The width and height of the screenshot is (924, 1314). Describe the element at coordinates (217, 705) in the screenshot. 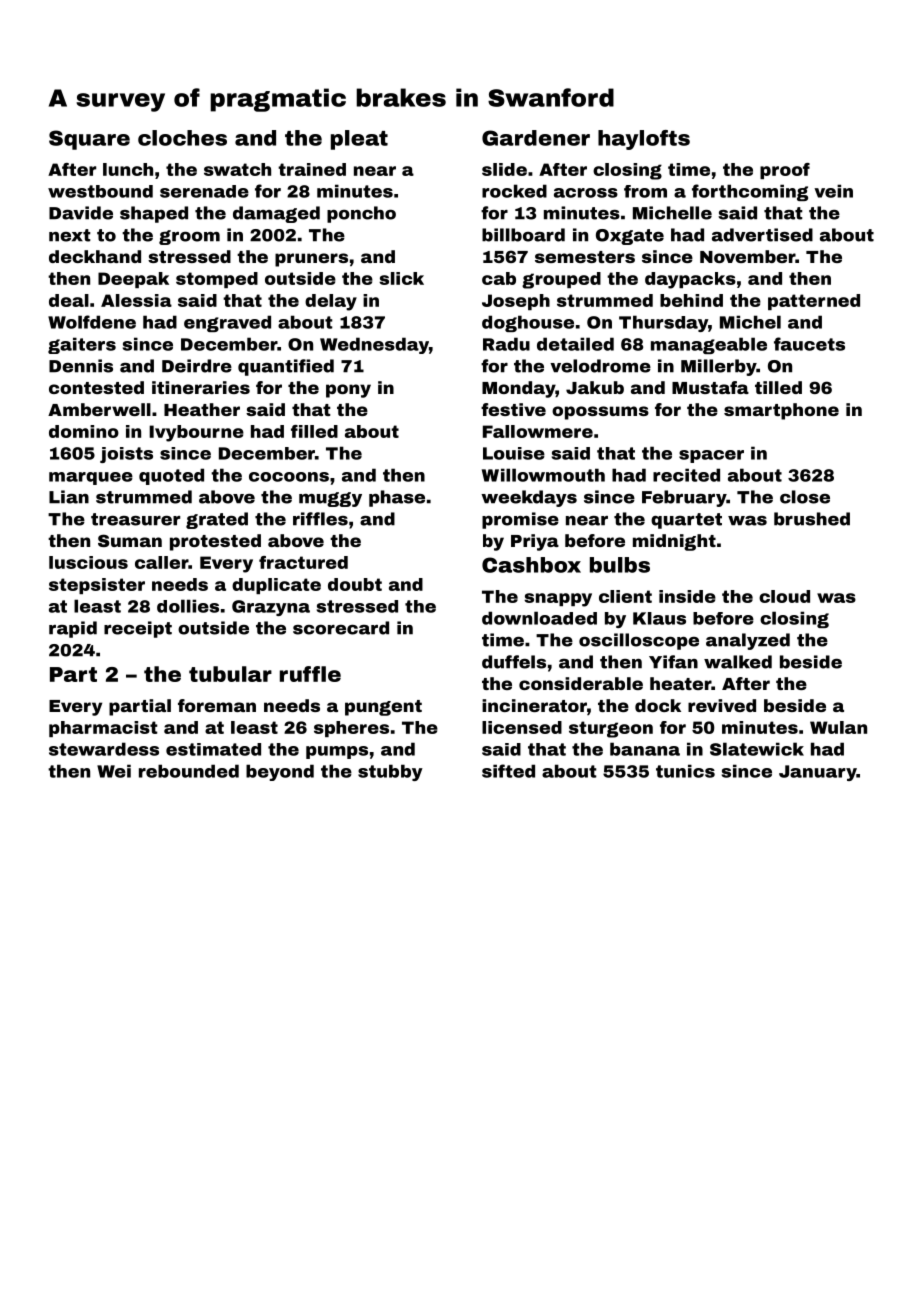

I see `foreman` at that location.
